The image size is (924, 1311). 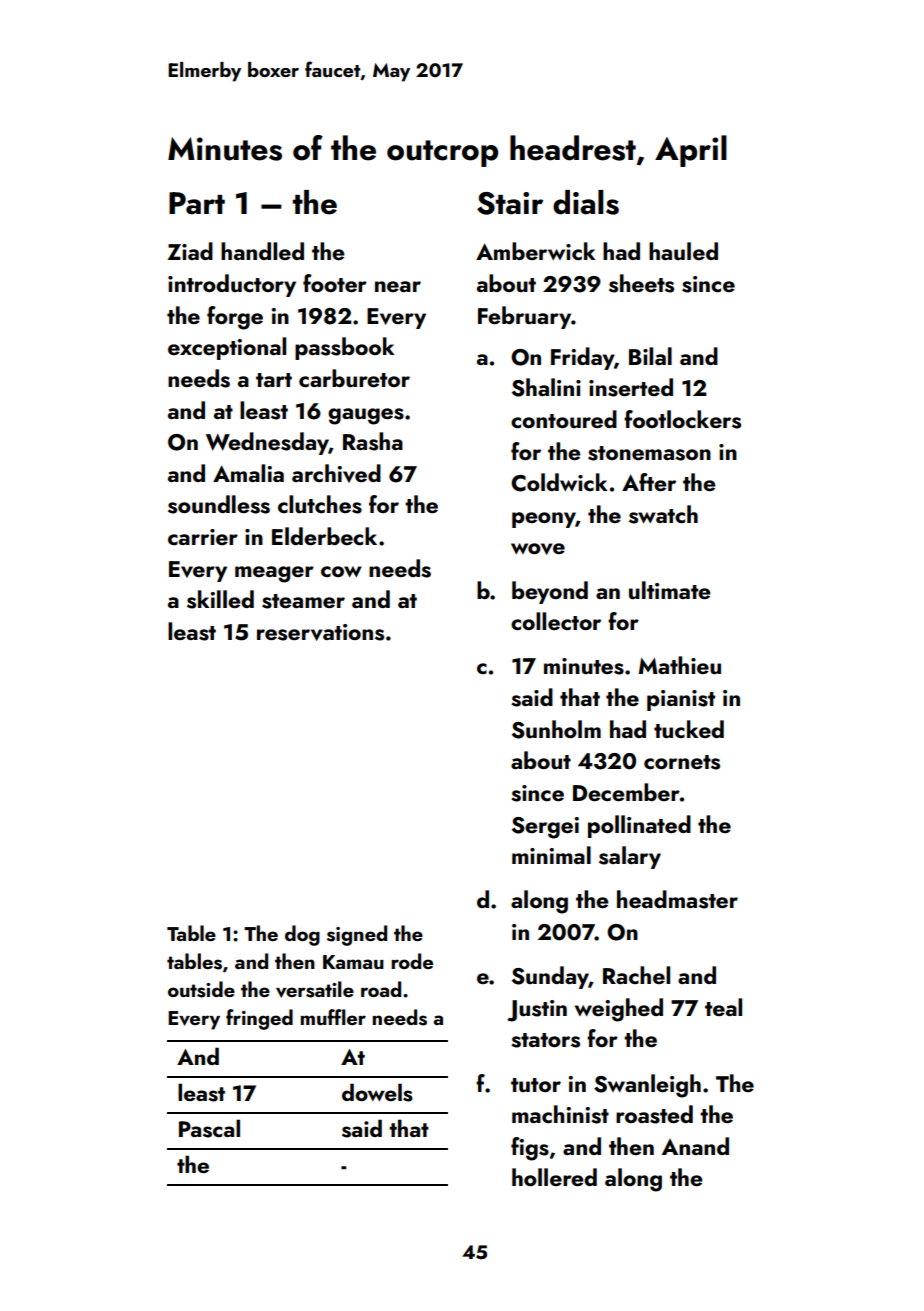 I want to click on inserted, so click(x=631, y=387).
